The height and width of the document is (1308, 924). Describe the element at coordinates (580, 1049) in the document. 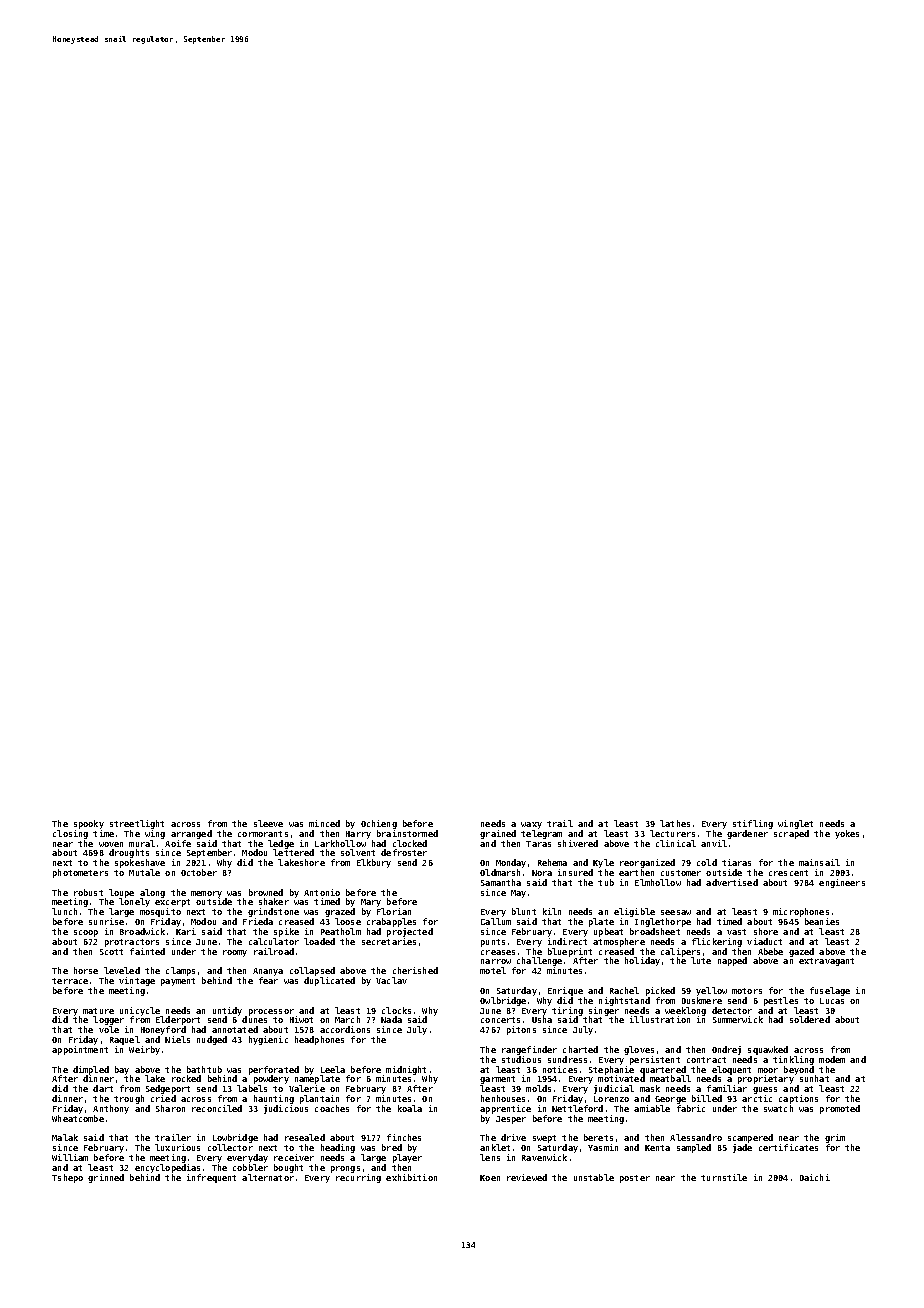

I see `charted` at that location.
